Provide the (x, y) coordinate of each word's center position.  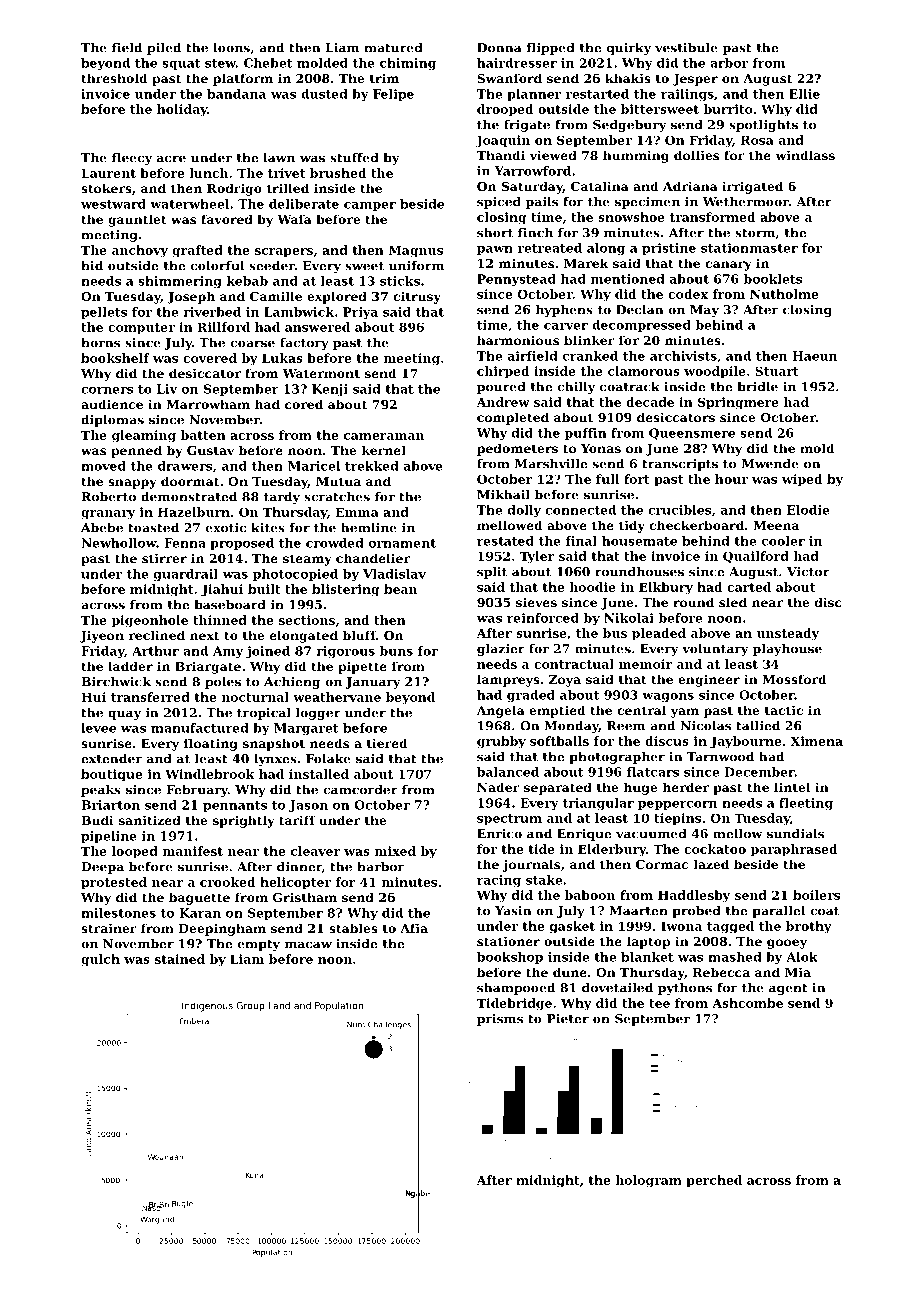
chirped (503, 372)
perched (714, 1181)
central (641, 710)
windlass (805, 155)
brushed (338, 173)
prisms (500, 1020)
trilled (288, 188)
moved (103, 466)
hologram (648, 1181)
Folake (328, 759)
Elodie (808, 510)
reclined (157, 635)
